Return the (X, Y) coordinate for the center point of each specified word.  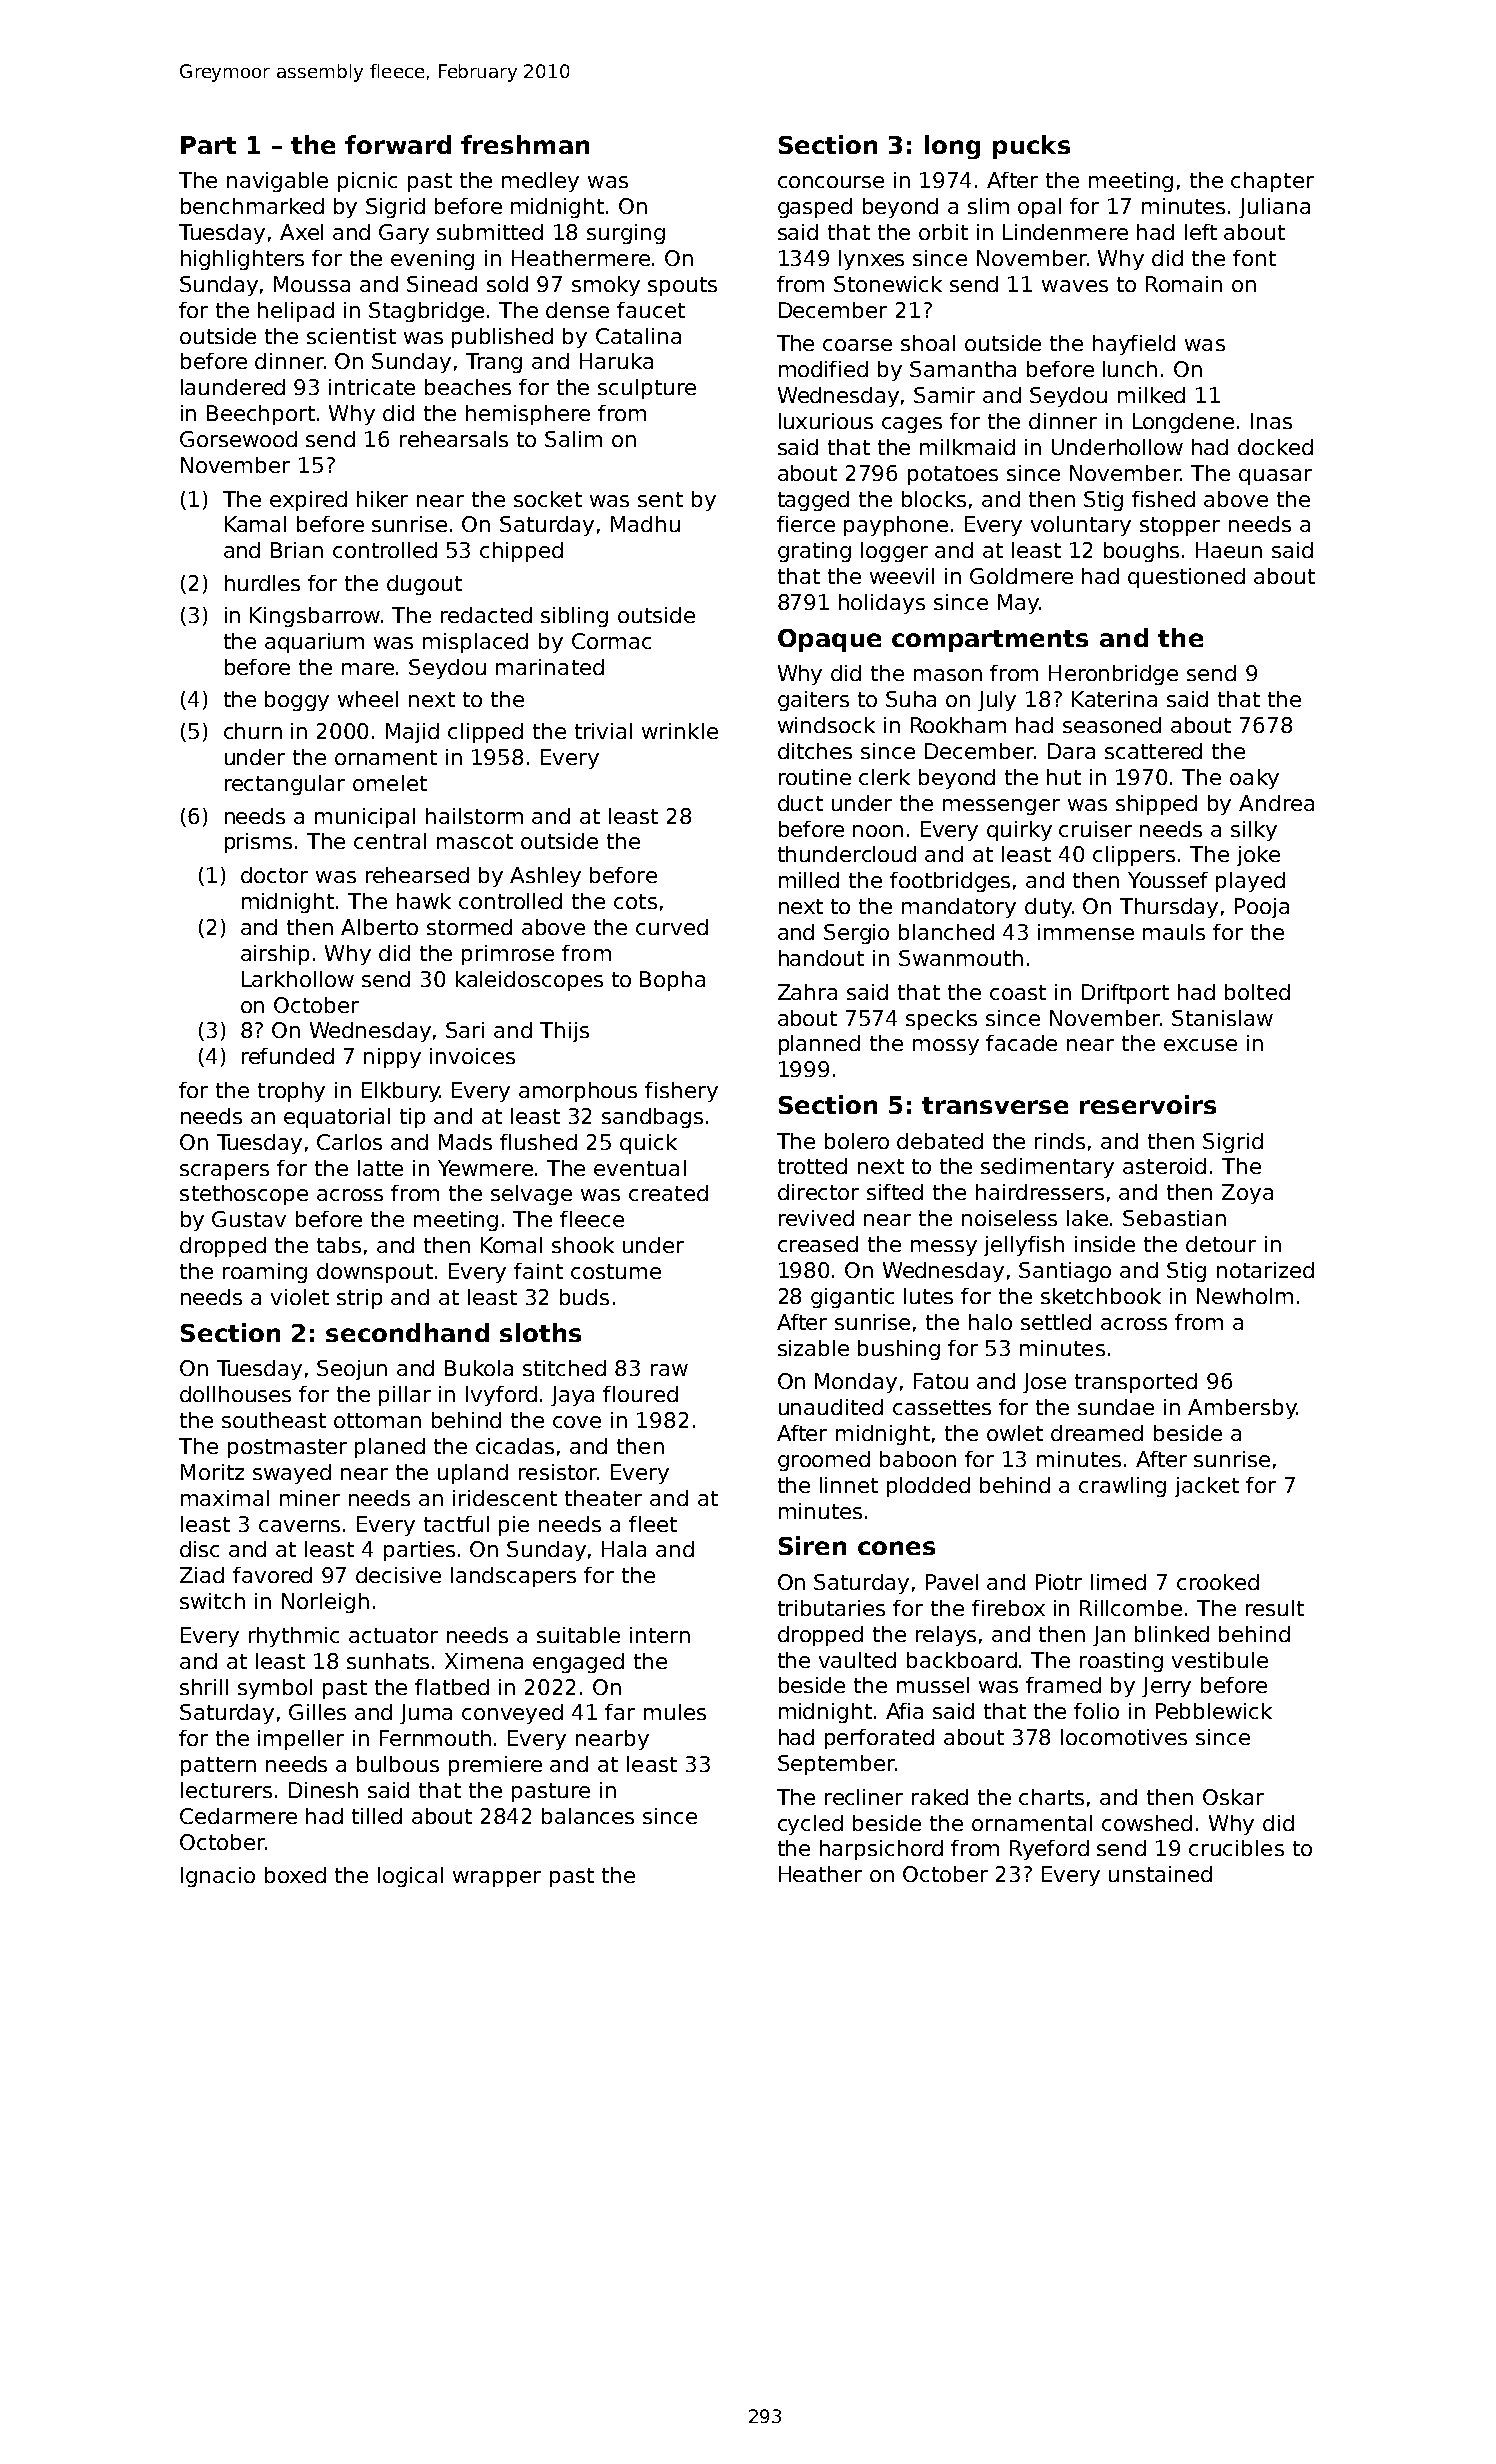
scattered (1153, 751)
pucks (1031, 147)
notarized (1265, 1270)
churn (253, 731)
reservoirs (1148, 1104)
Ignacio (218, 1877)
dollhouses (235, 1394)
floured (640, 1394)
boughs (1141, 552)
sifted (895, 1192)
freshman (525, 144)
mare (368, 669)
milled (809, 880)
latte (380, 1168)
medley (540, 182)
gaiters (813, 701)
